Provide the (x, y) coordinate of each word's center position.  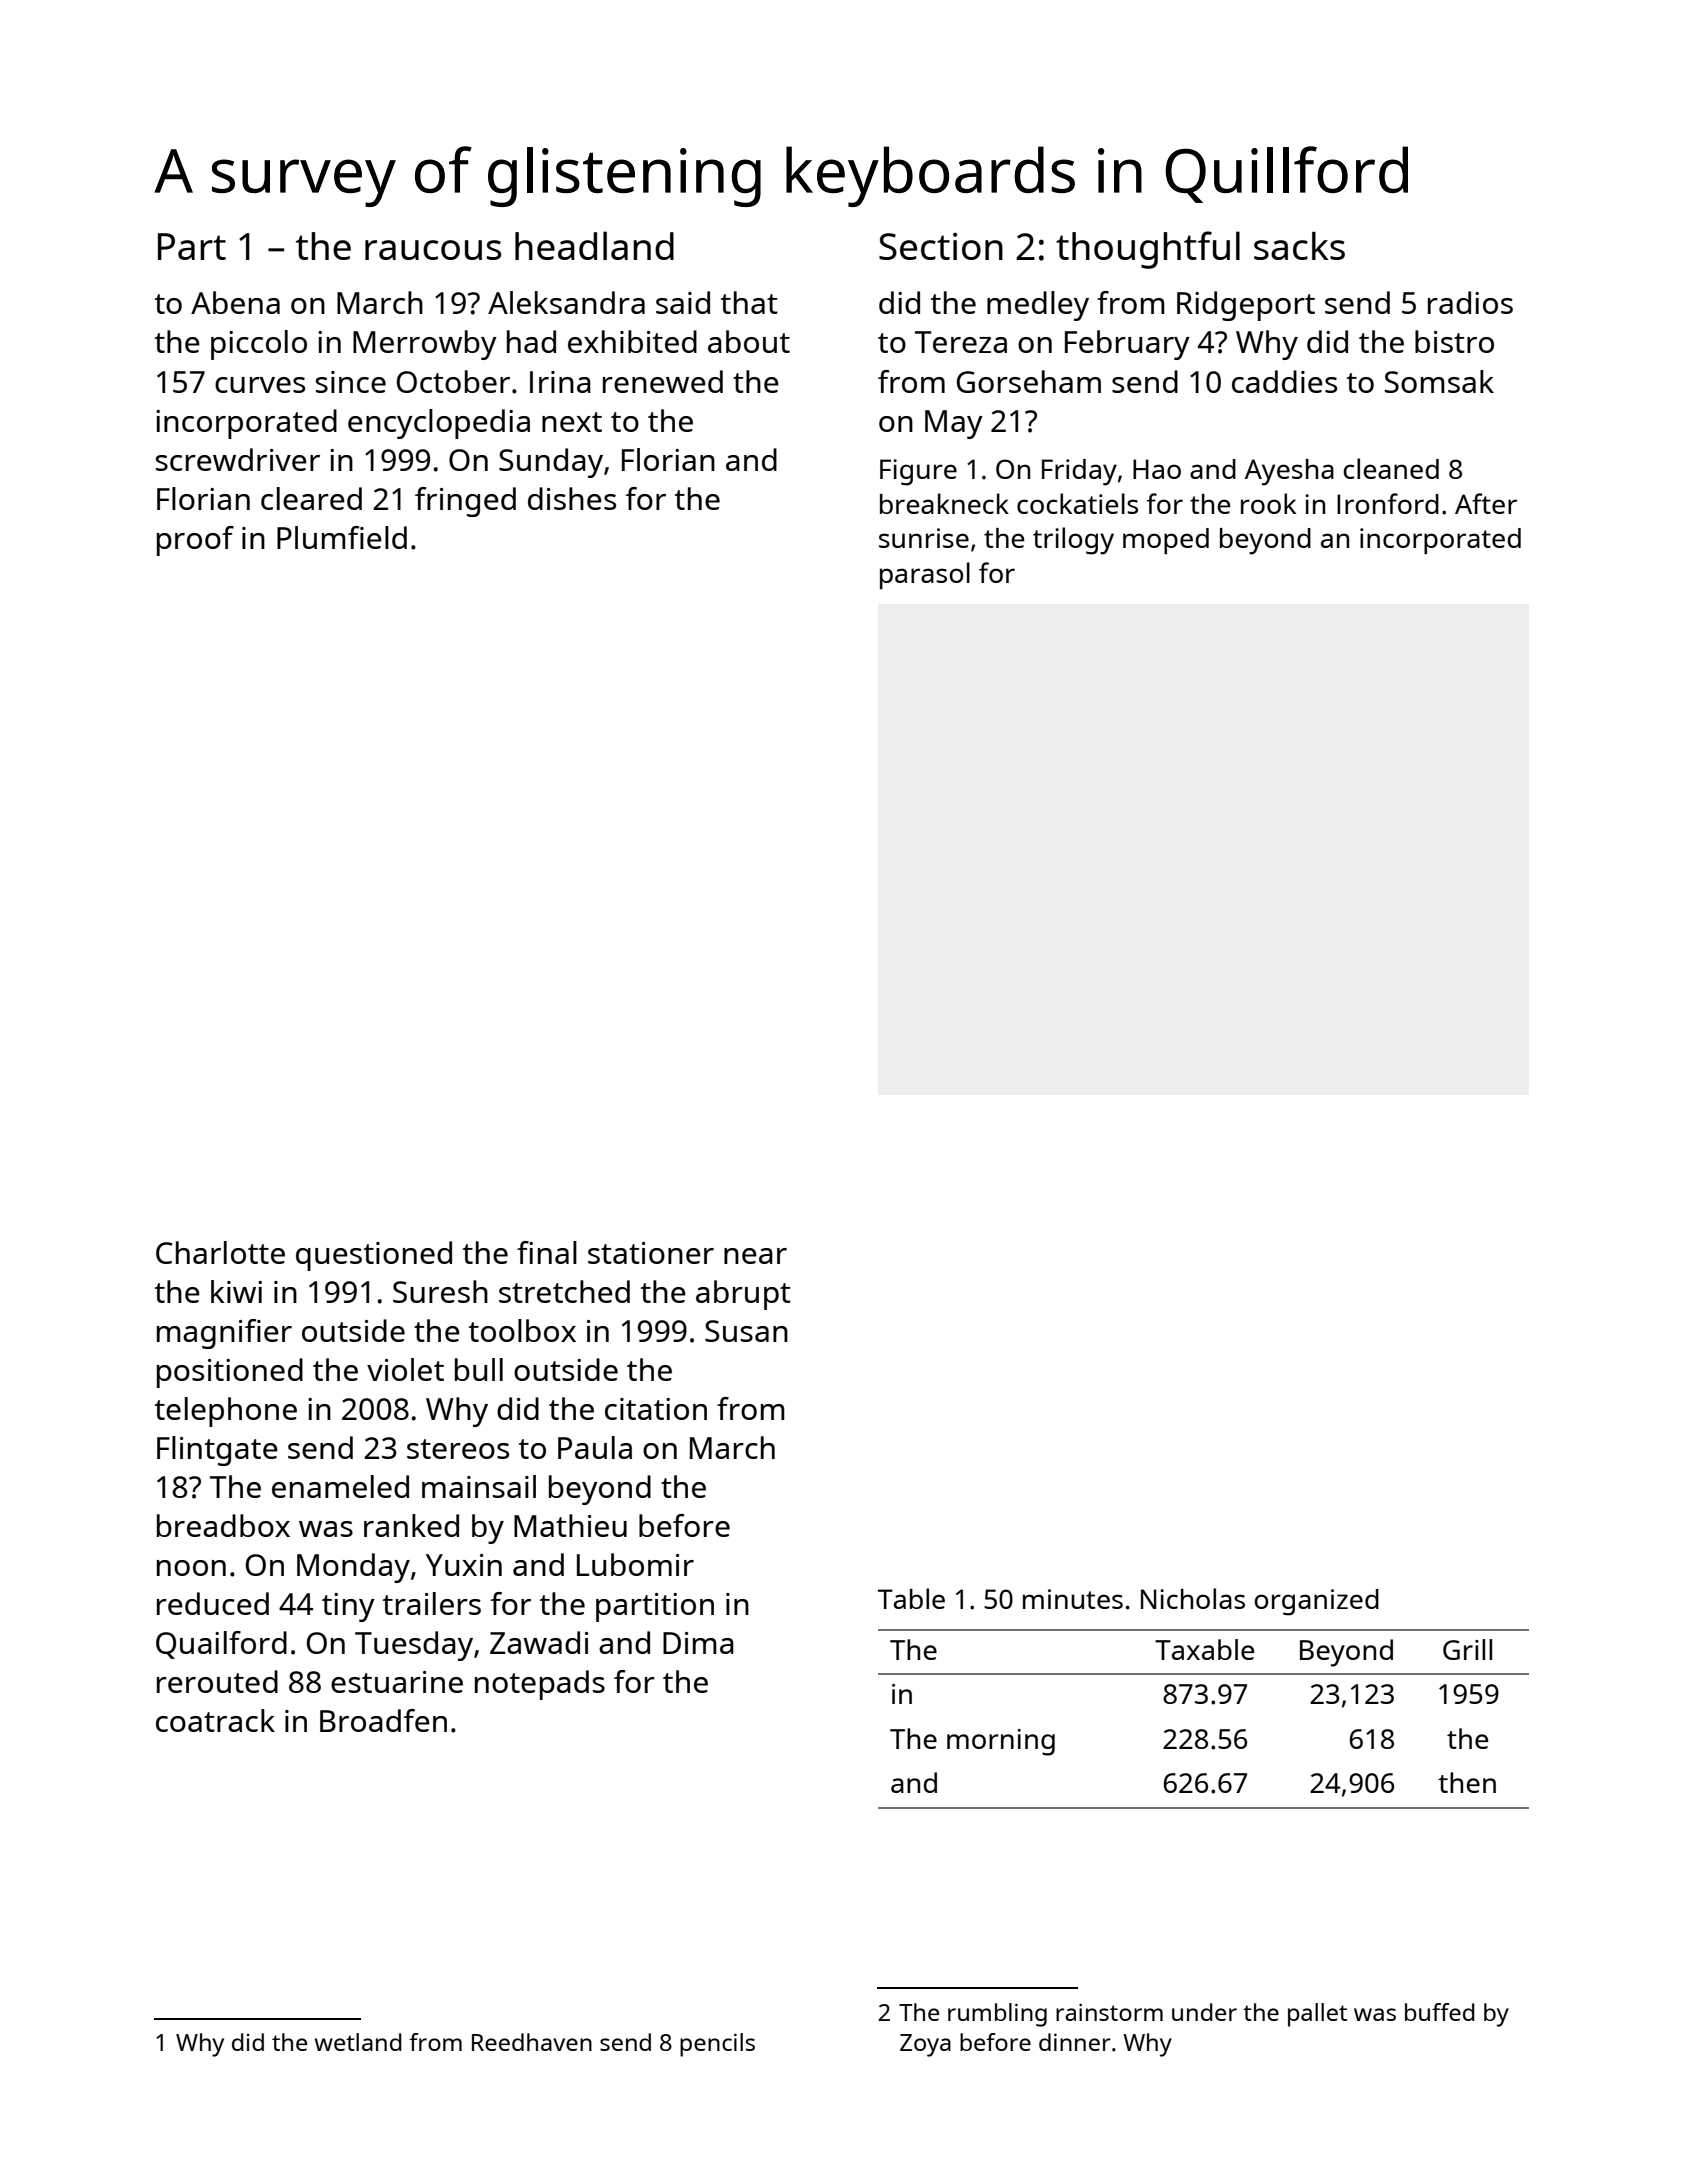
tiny (348, 1607)
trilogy (1073, 541)
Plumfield (342, 537)
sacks (1299, 246)
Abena (235, 302)
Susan (746, 1331)
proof (195, 541)
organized (1316, 1602)
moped (1166, 541)
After (1486, 503)
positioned (230, 1373)
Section (941, 246)
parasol (925, 575)
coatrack (215, 1720)
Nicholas (1193, 1598)
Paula (595, 1447)
